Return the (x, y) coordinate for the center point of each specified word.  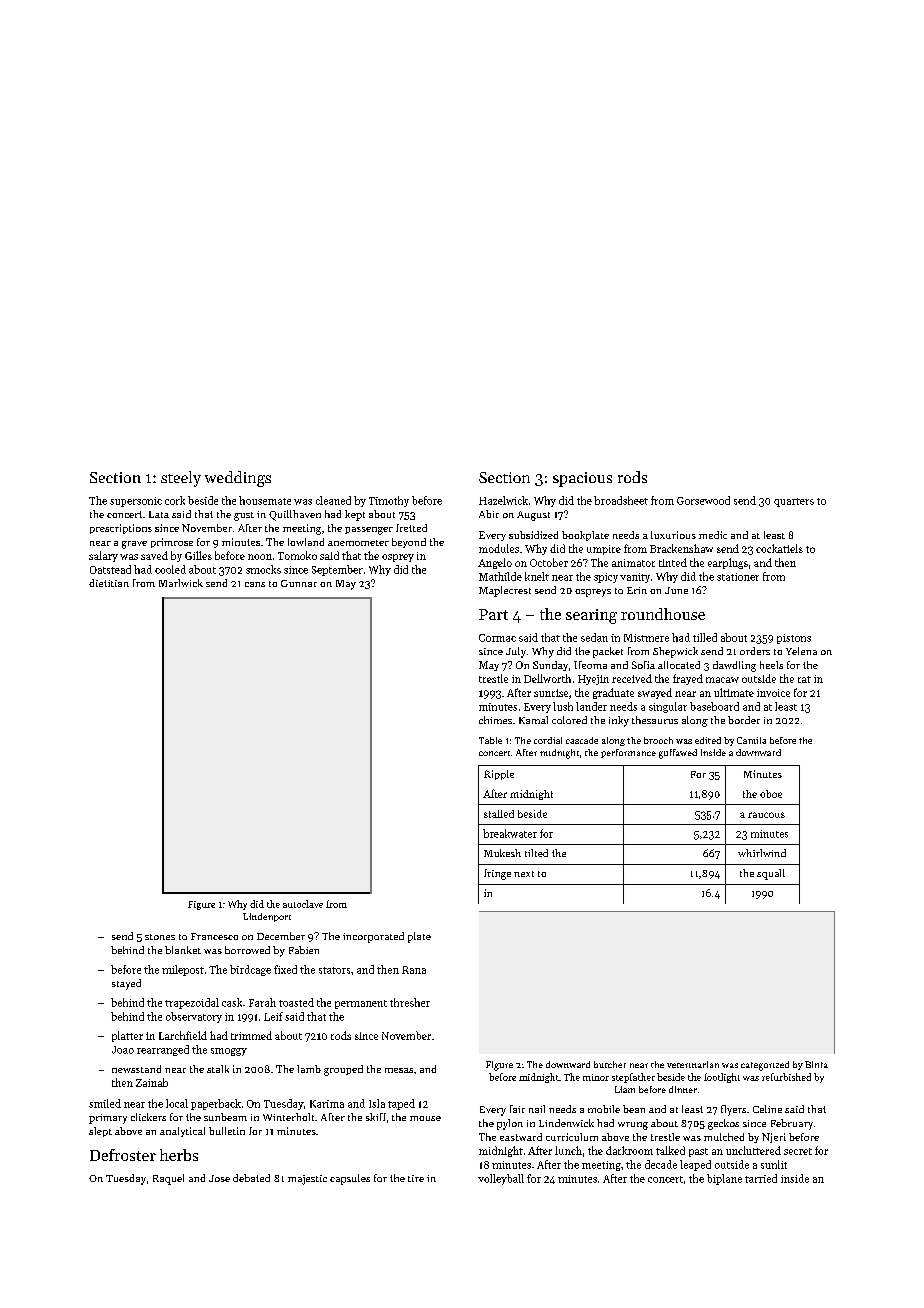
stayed (126, 984)
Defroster (123, 1155)
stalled (499, 814)
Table (490, 740)
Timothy (389, 501)
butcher (610, 1064)
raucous (766, 815)
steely (181, 479)
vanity (635, 578)
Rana (414, 970)
